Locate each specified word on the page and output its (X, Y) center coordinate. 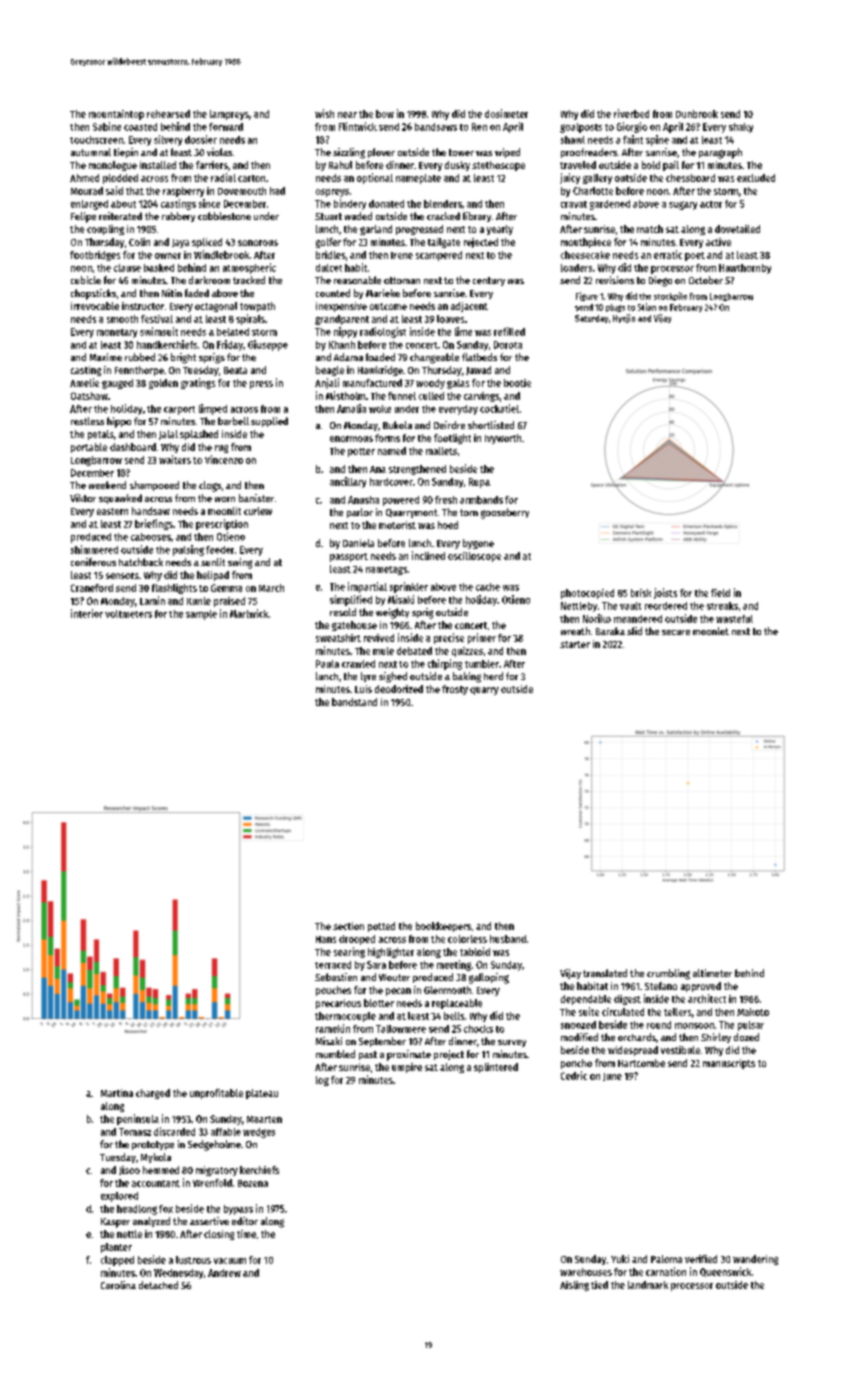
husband (508, 939)
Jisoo (129, 1170)
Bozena (253, 1183)
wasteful (734, 619)
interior (87, 613)
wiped (507, 153)
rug (221, 449)
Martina (117, 1093)
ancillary (348, 482)
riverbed (631, 113)
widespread (633, 1051)
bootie (517, 383)
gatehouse (354, 626)
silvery (168, 140)
